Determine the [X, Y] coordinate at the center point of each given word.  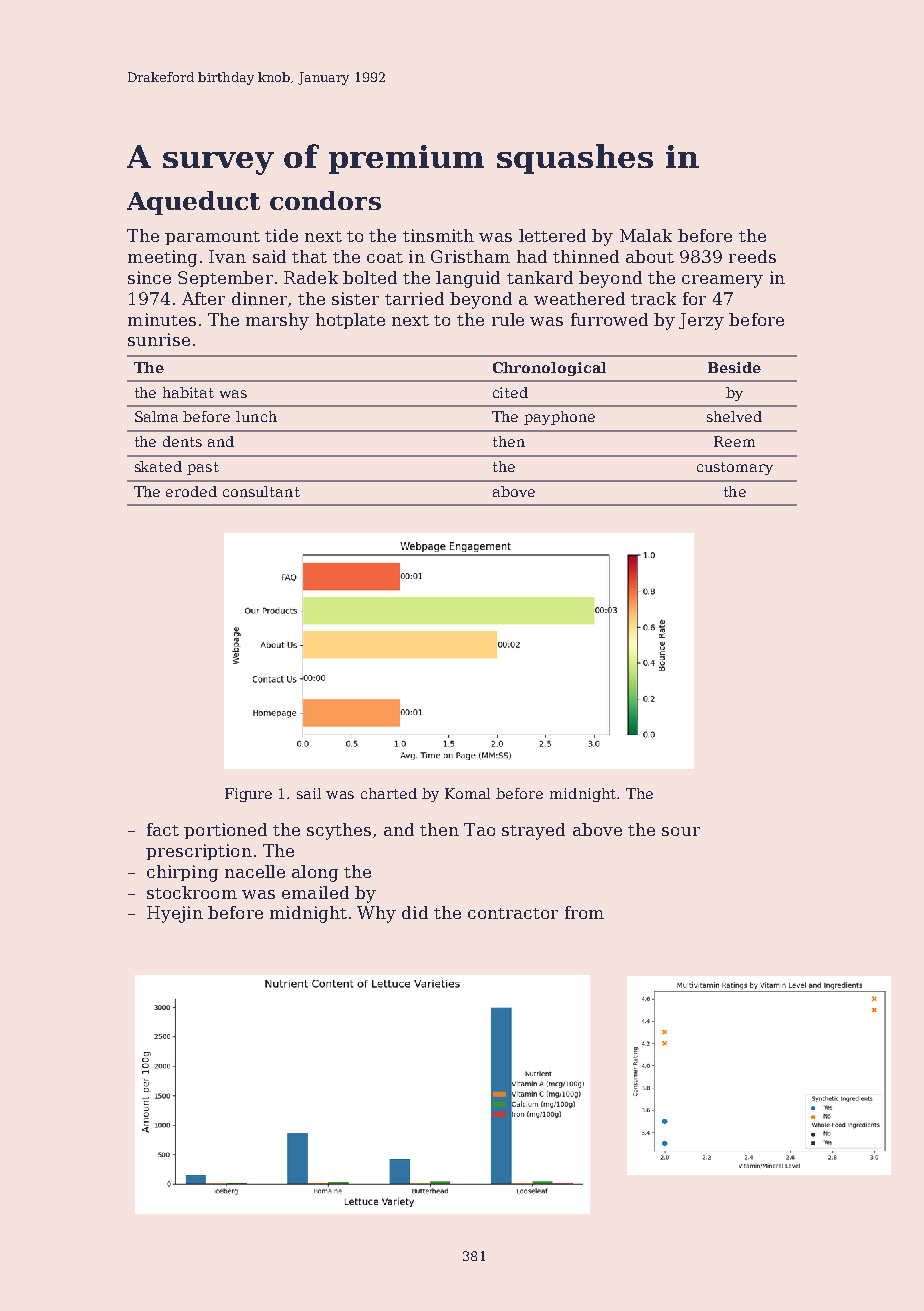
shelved [734, 416]
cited [510, 392]
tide [281, 235]
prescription [199, 852]
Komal [467, 793]
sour [681, 831]
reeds [752, 256]
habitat [188, 392]
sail [309, 793]
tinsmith [438, 235]
